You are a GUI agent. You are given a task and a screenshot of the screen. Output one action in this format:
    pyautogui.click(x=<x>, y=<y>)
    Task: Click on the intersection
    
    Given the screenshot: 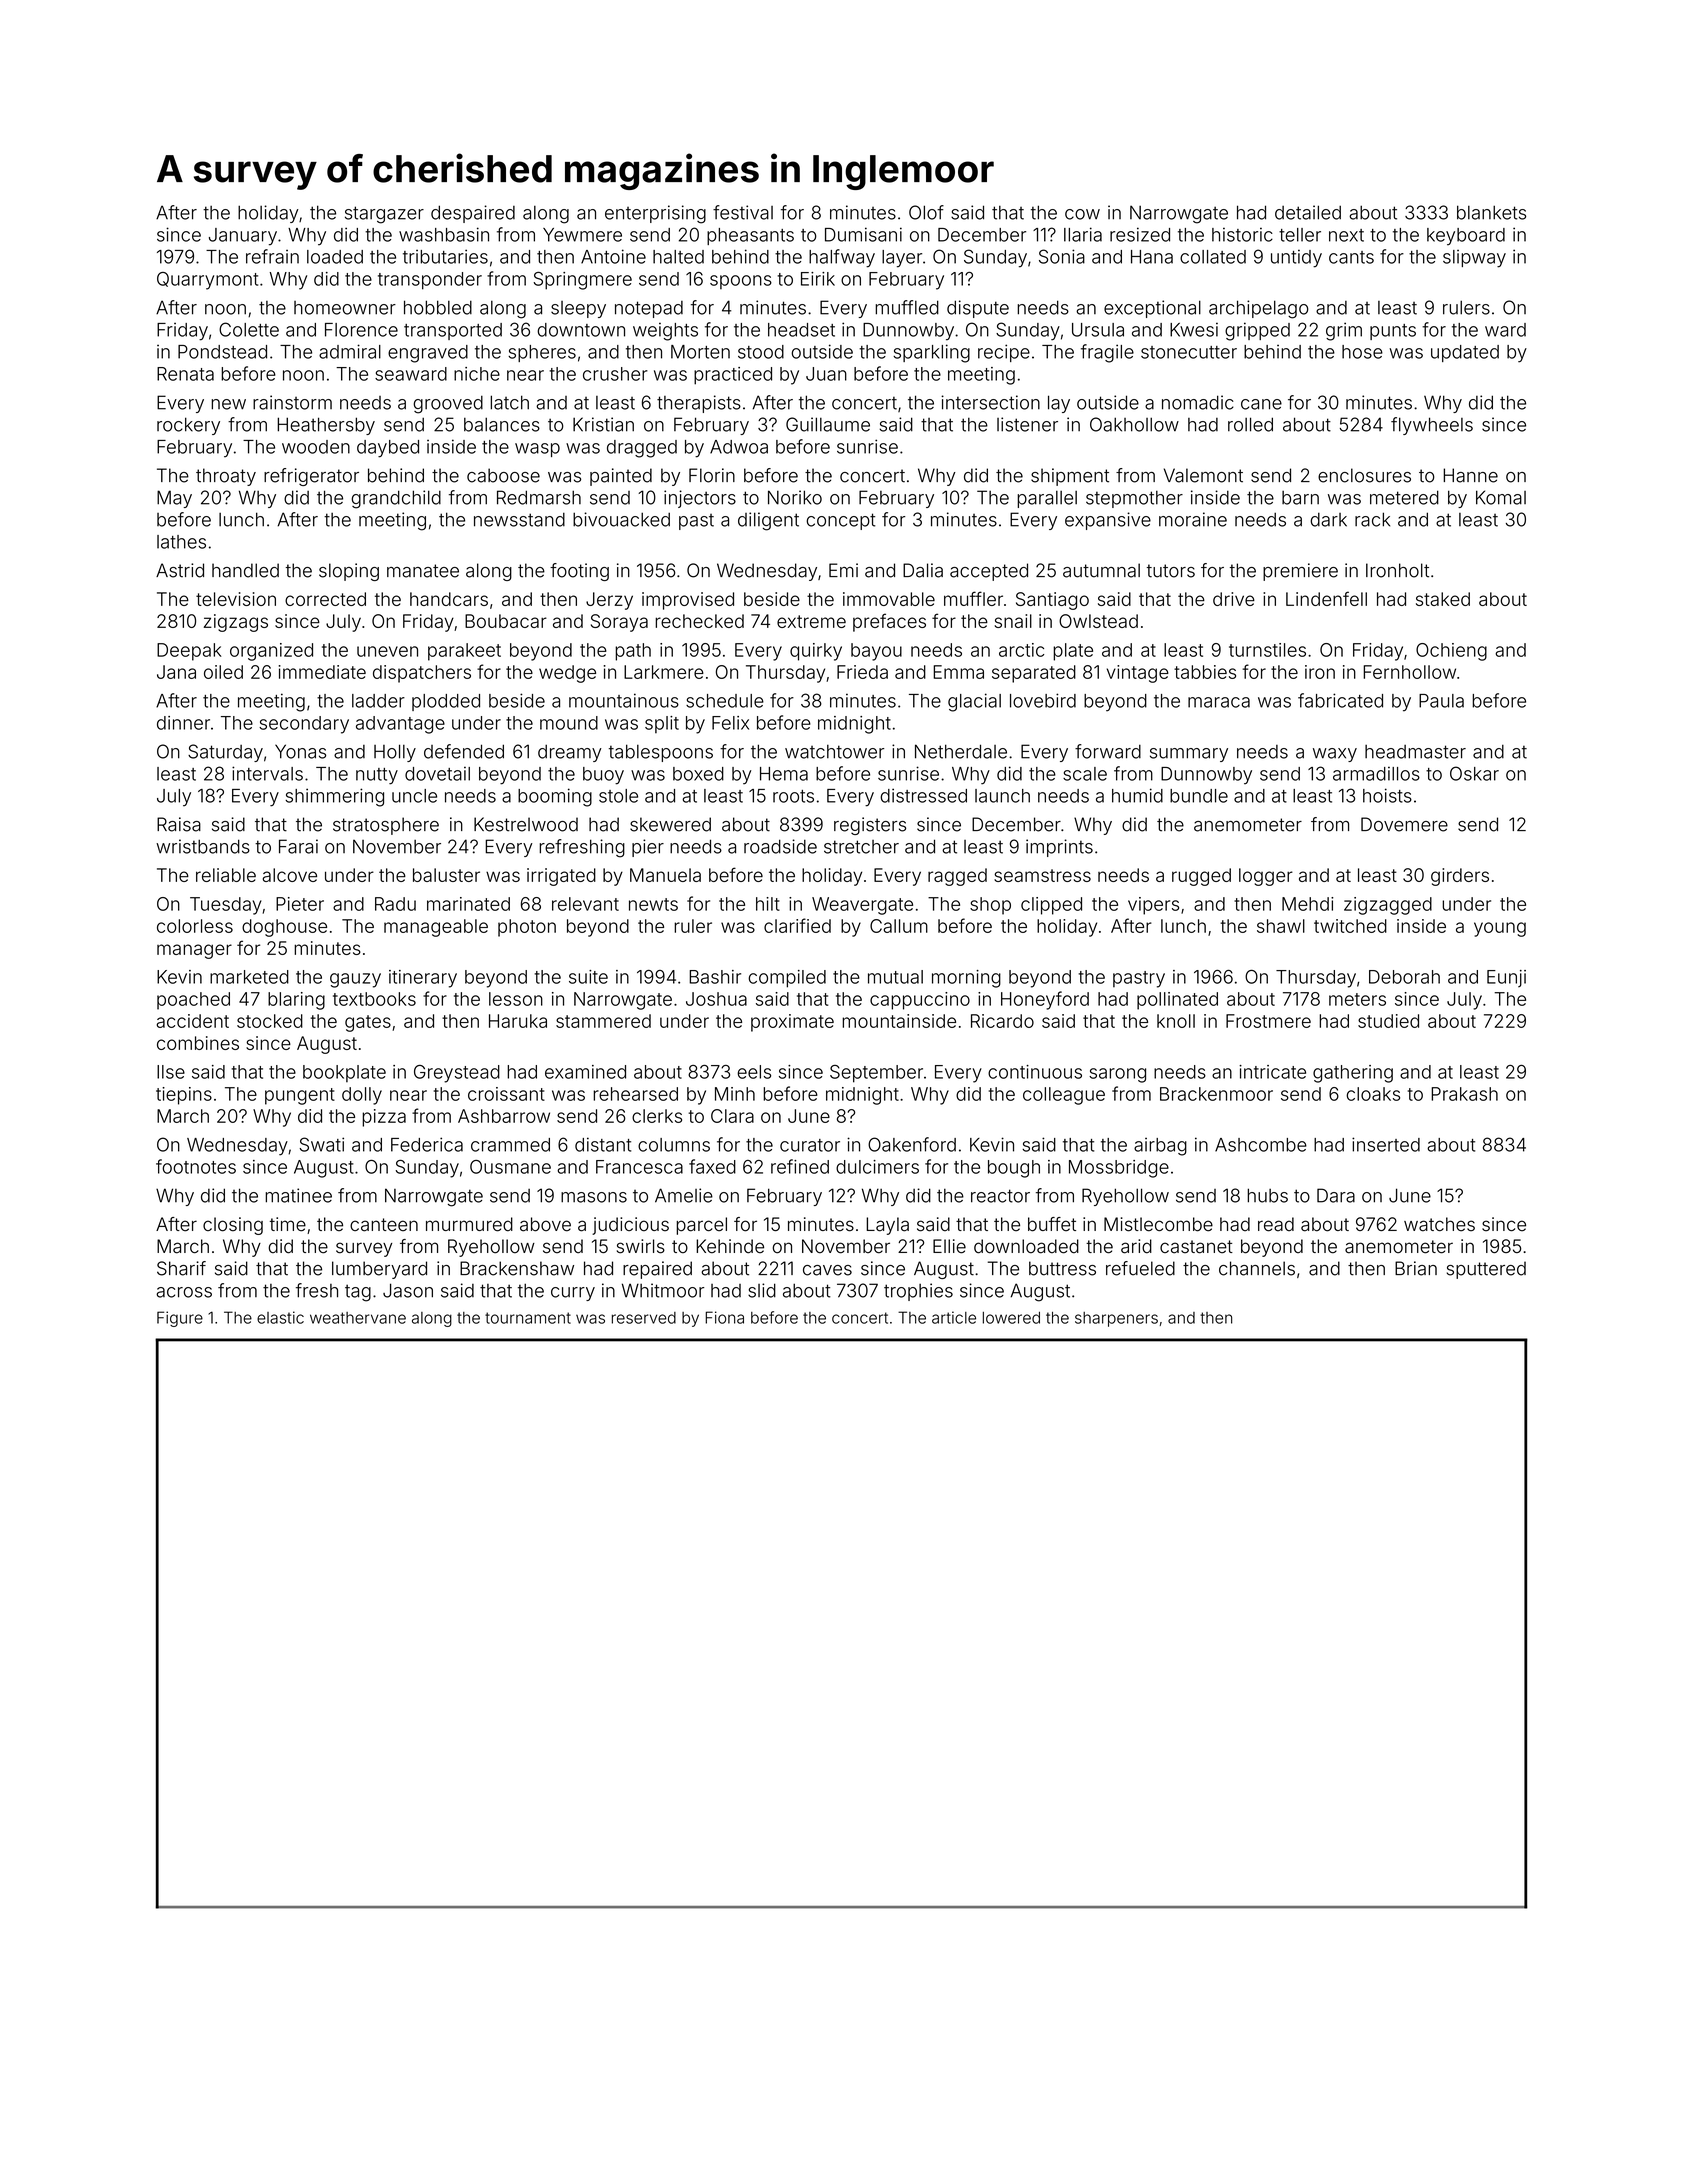 What is the action you would take?
    pyautogui.click(x=990, y=402)
